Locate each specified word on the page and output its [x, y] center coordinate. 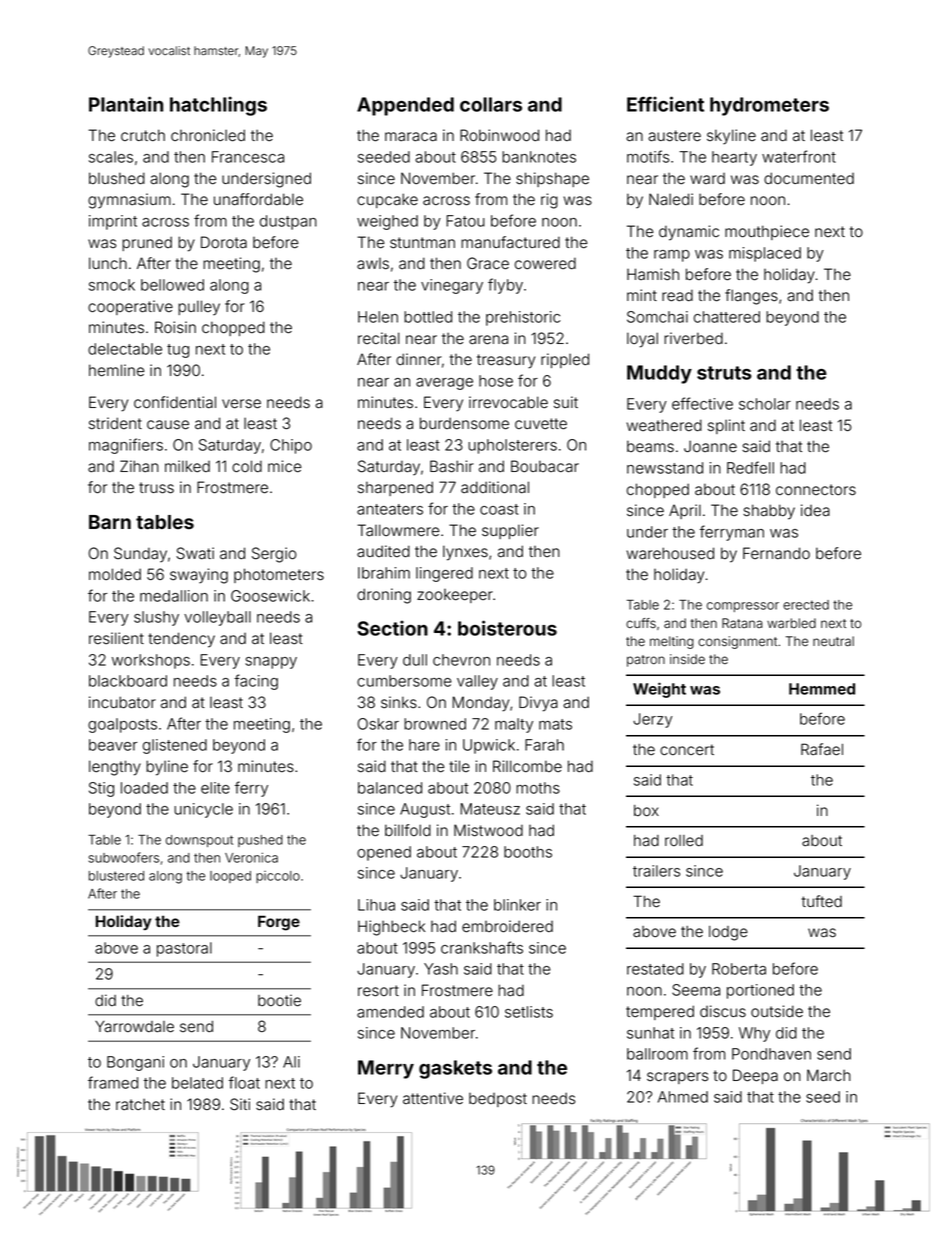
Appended [405, 106]
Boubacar [545, 466]
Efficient [665, 104]
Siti [240, 1104]
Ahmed [683, 1097]
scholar [765, 404]
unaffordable [258, 199]
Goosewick [270, 596]
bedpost [498, 1100]
